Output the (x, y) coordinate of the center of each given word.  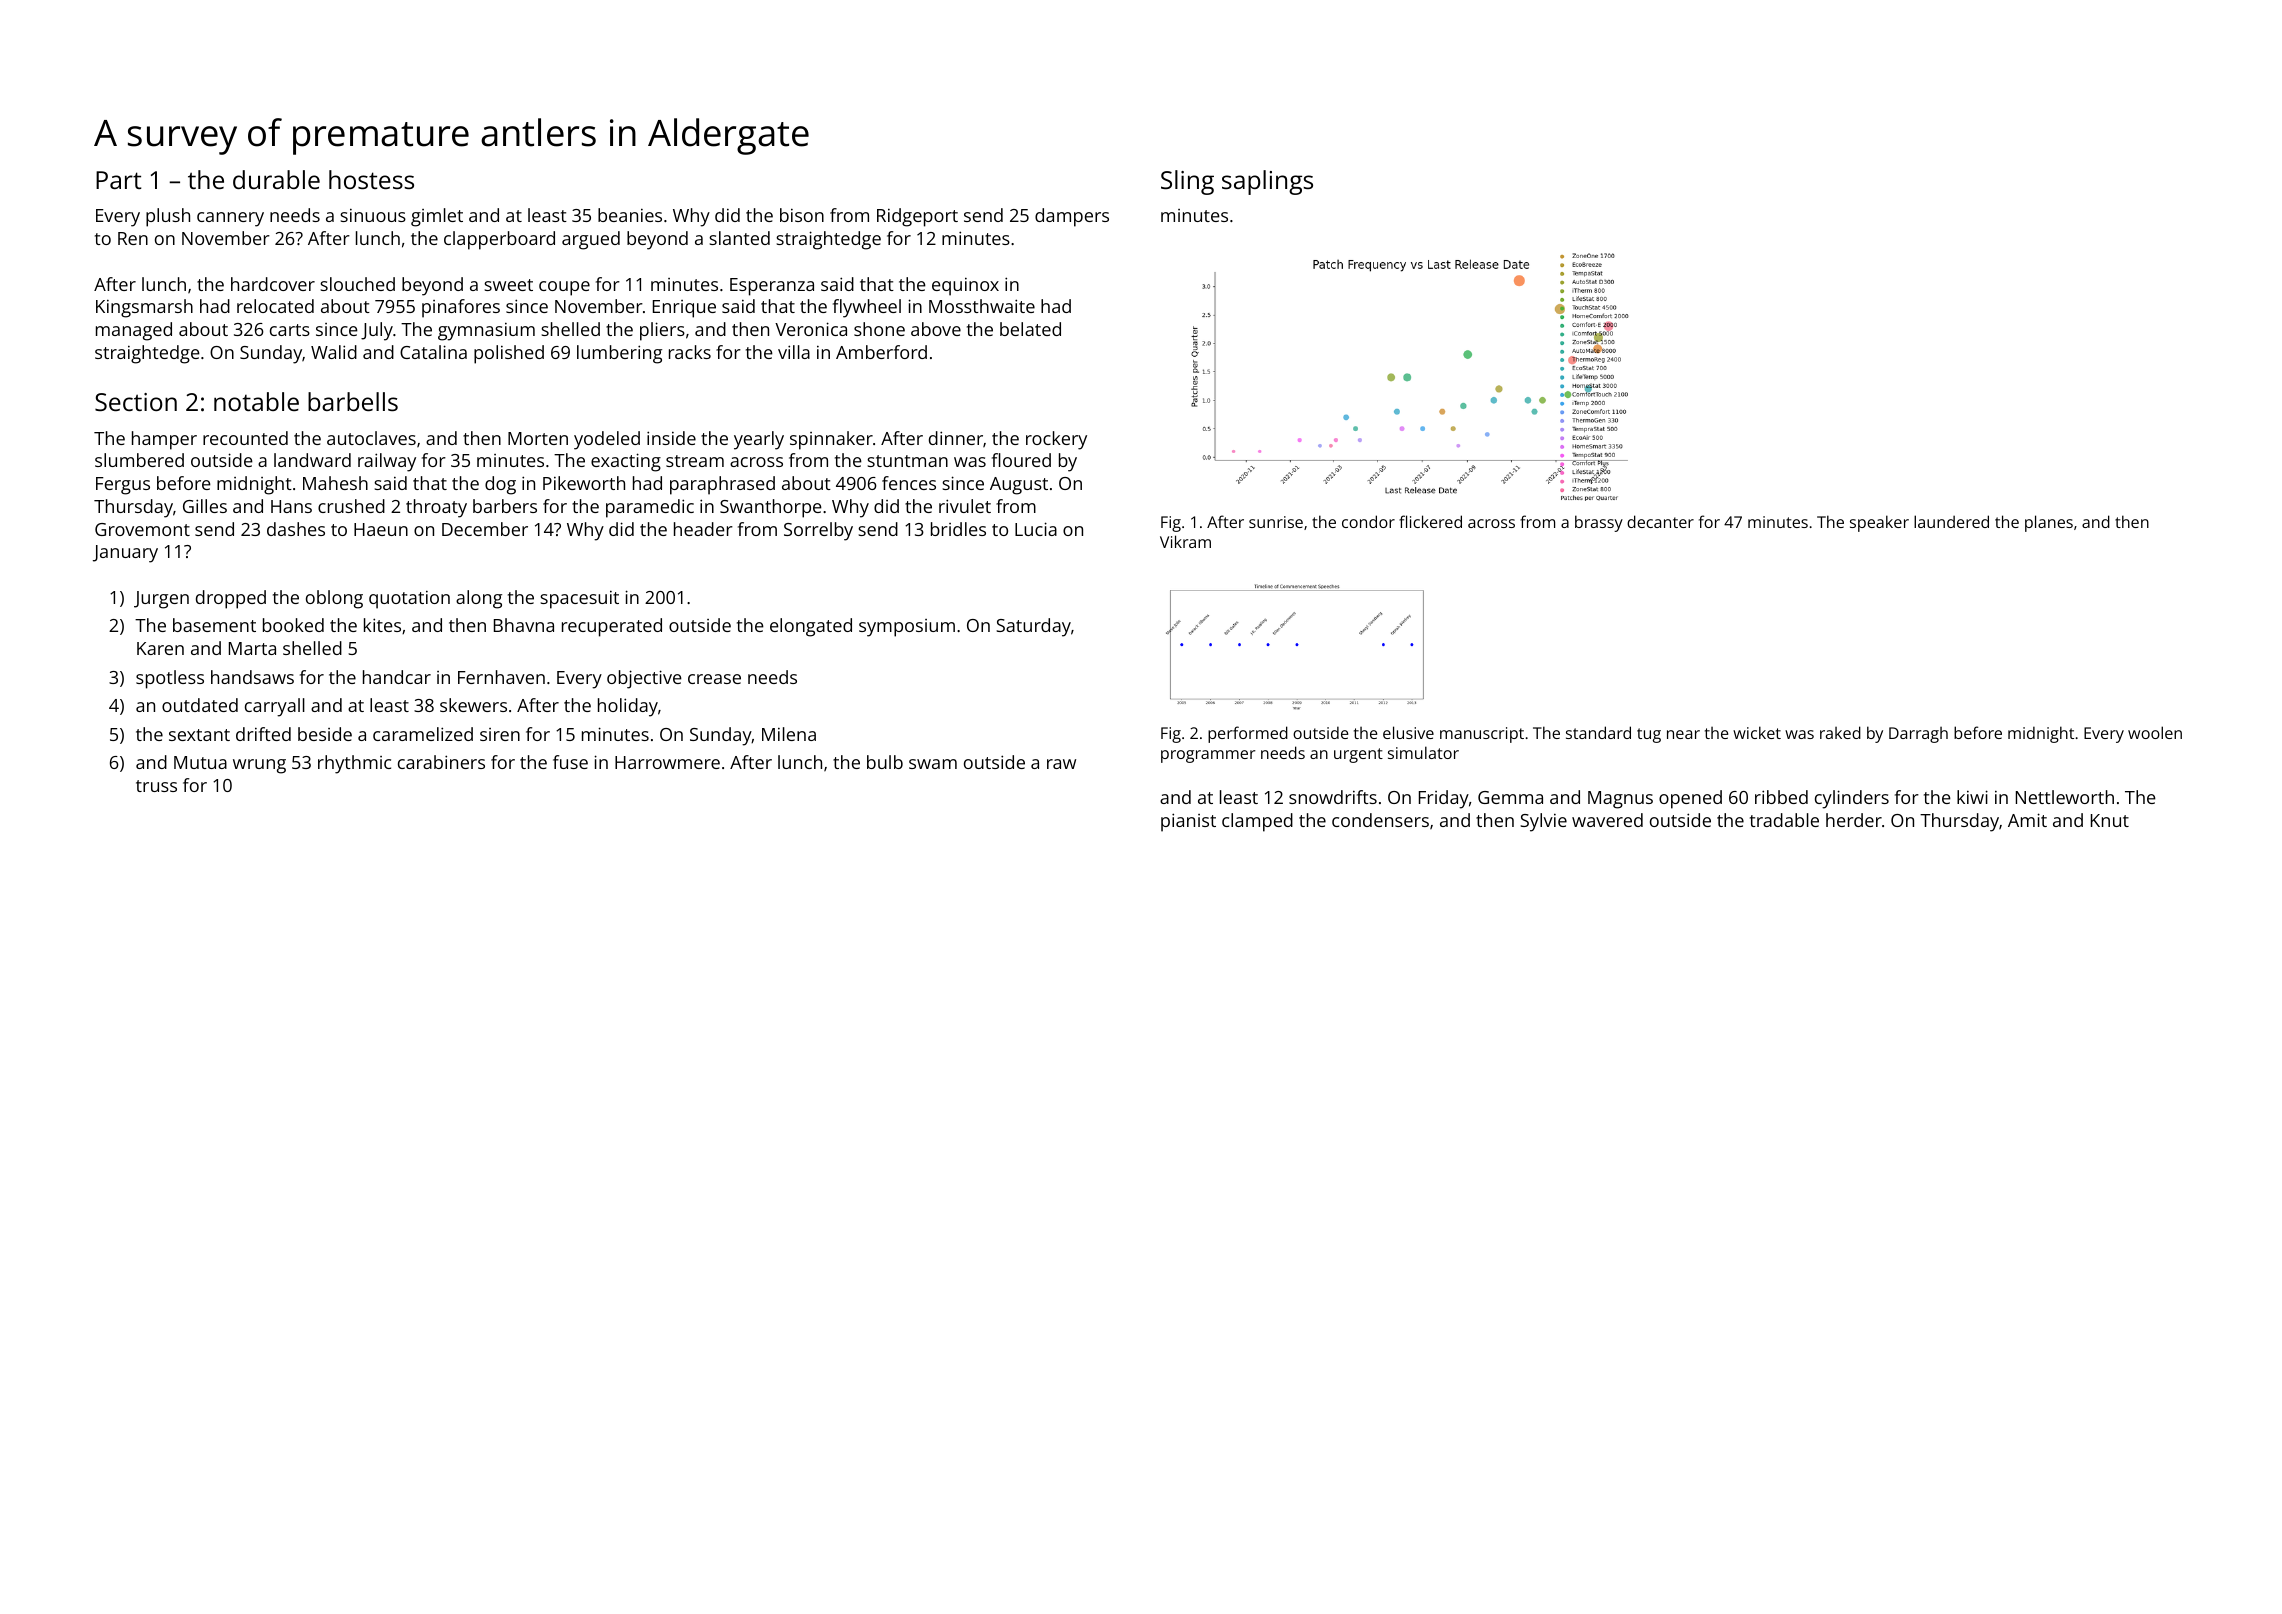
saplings (1267, 182)
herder (1854, 820)
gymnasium (486, 332)
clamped (1257, 822)
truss (156, 786)
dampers (1072, 217)
